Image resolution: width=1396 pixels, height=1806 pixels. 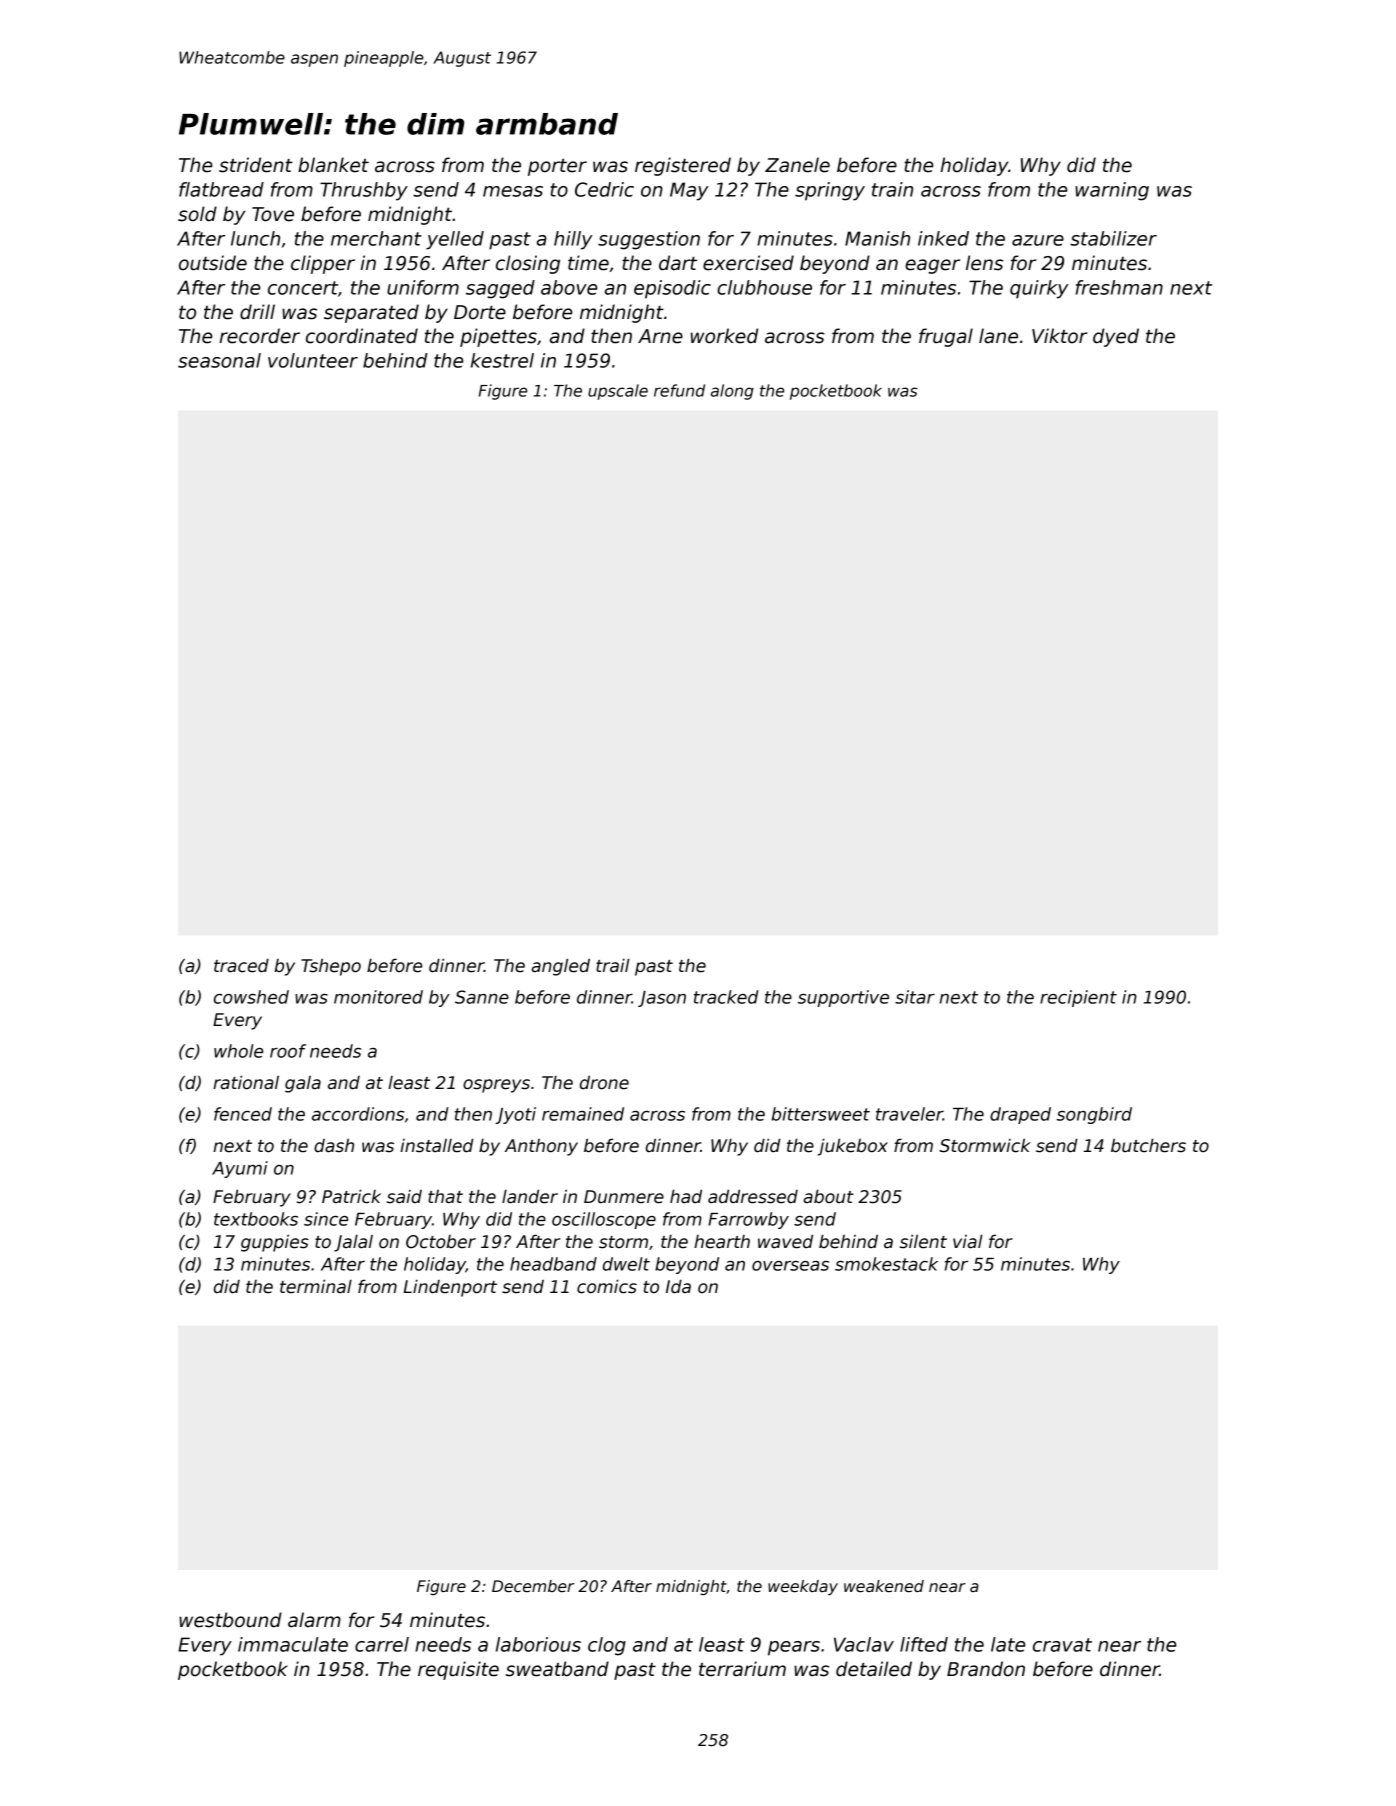 I want to click on recipient, so click(x=1078, y=998).
